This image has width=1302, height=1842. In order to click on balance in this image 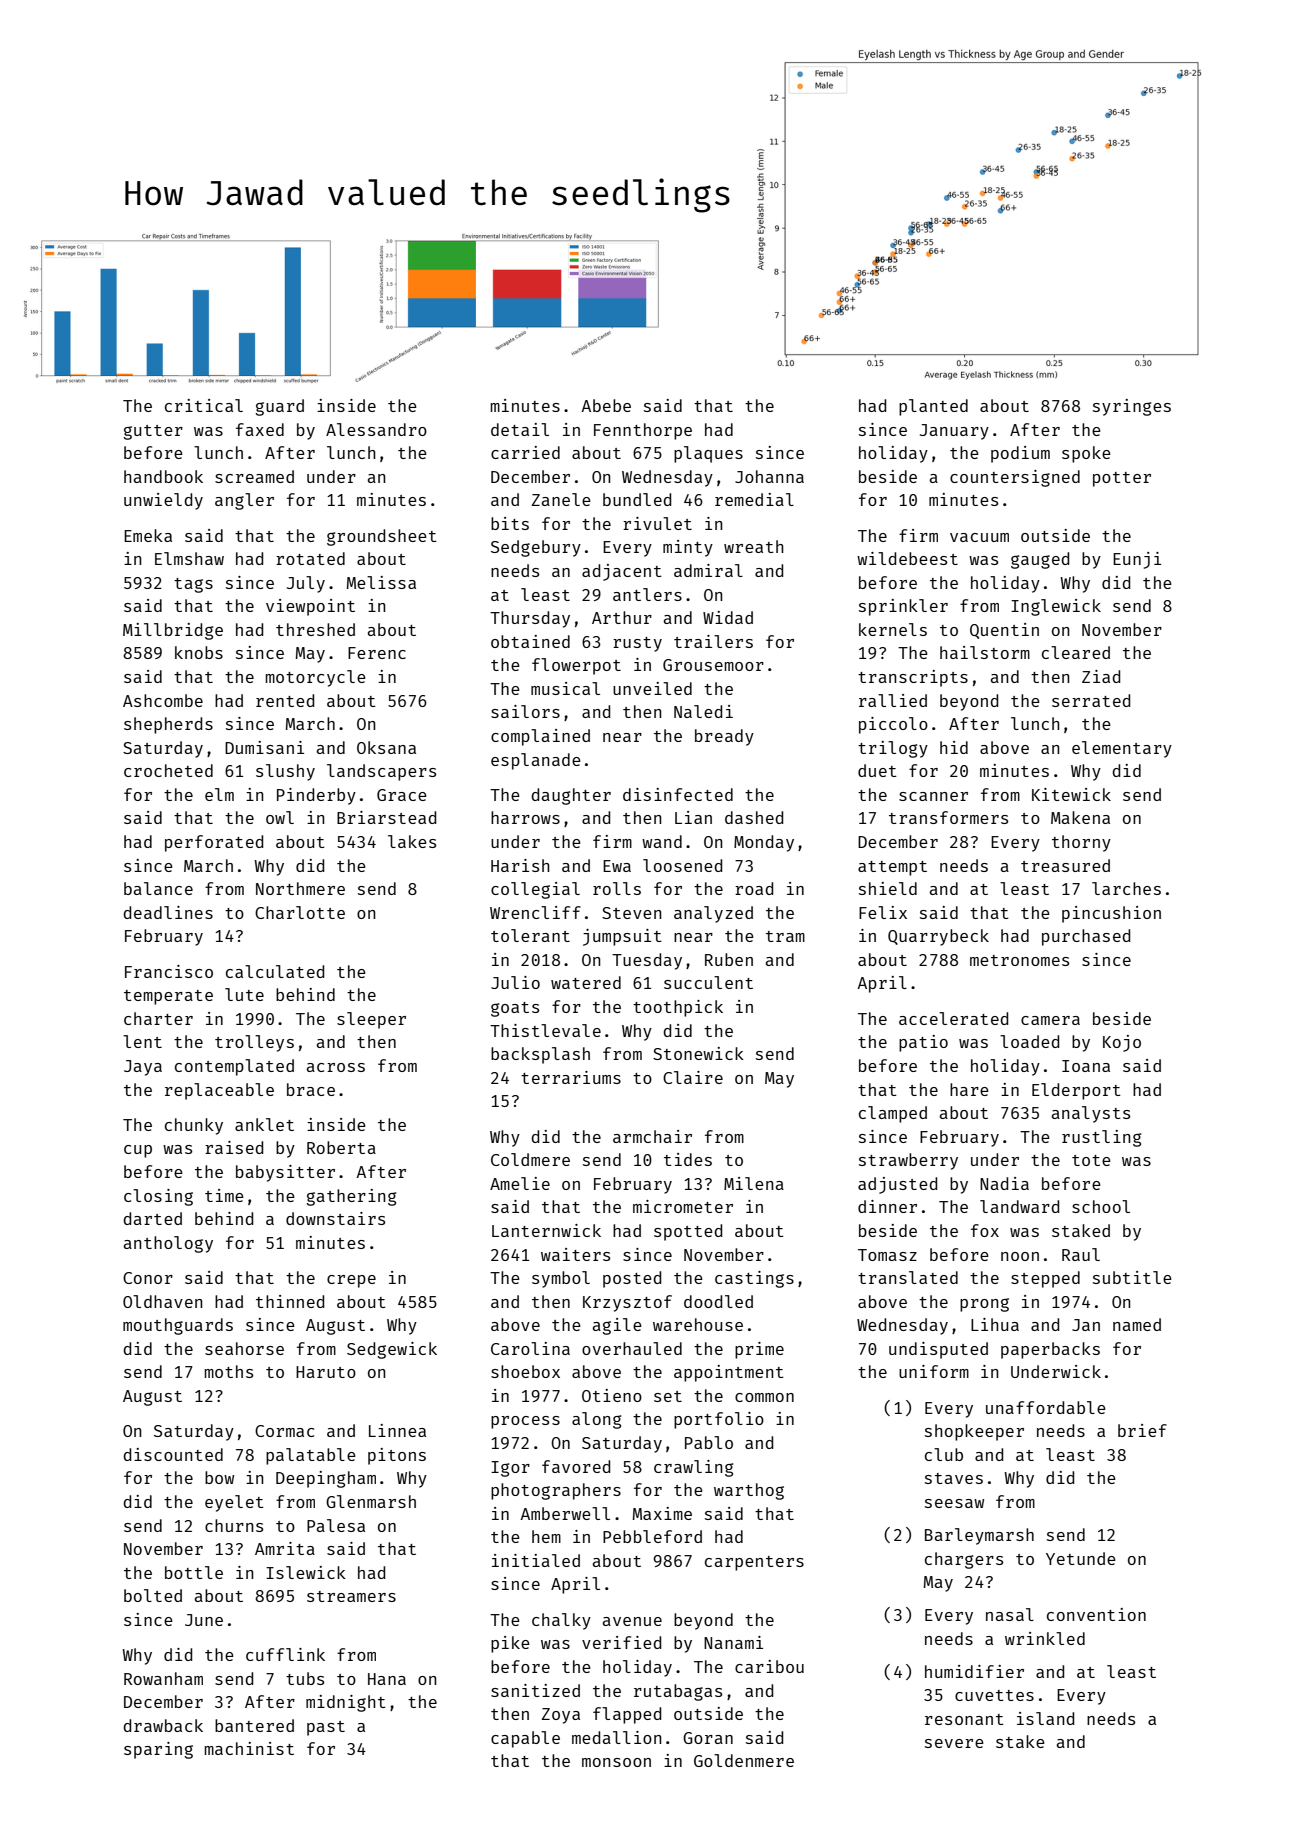, I will do `click(158, 888)`.
